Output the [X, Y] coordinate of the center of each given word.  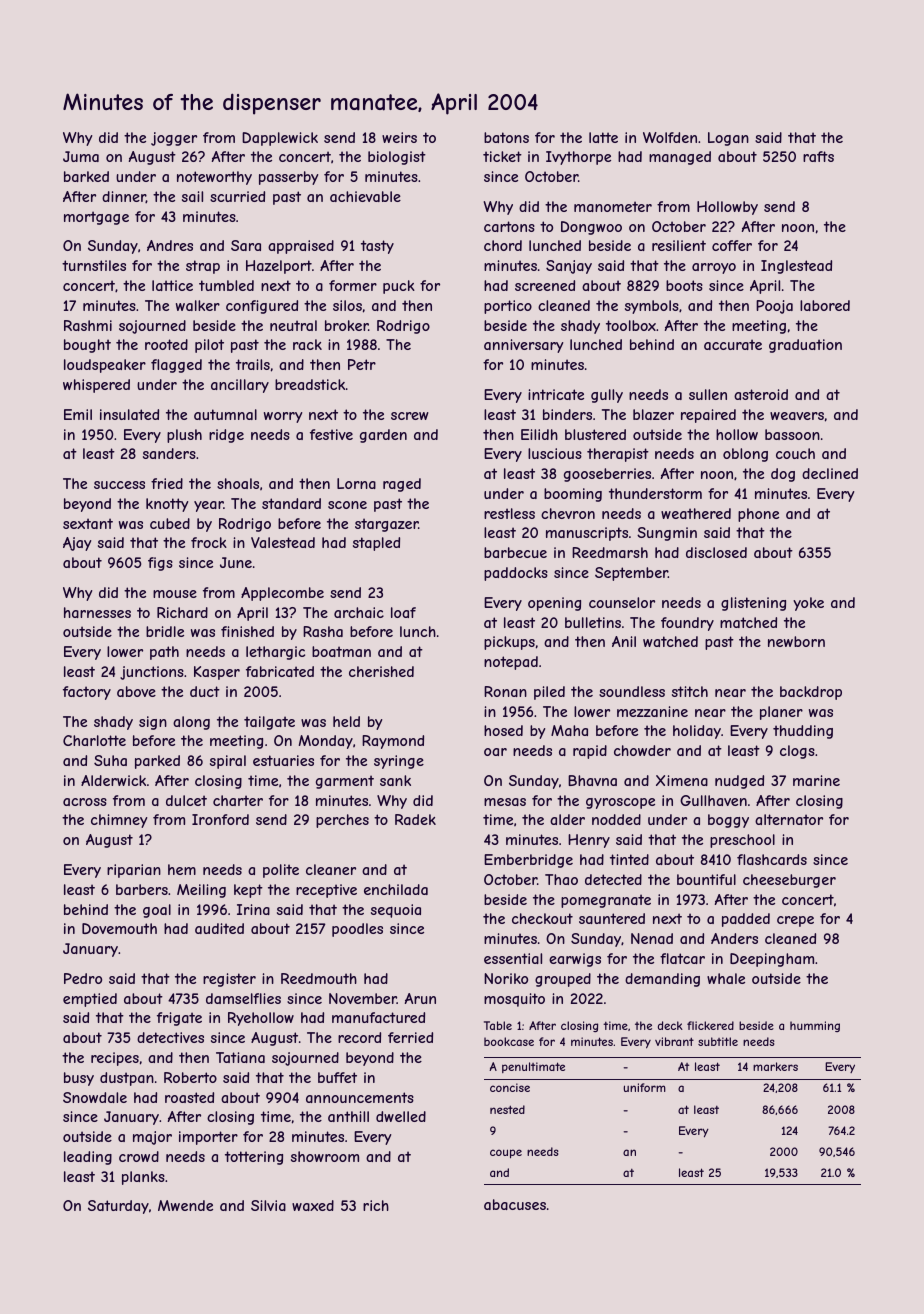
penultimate [533, 1067]
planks [143, 1178]
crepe [795, 921]
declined [830, 473]
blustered [595, 434]
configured [262, 307]
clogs [797, 752]
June [236, 562]
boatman [341, 651]
